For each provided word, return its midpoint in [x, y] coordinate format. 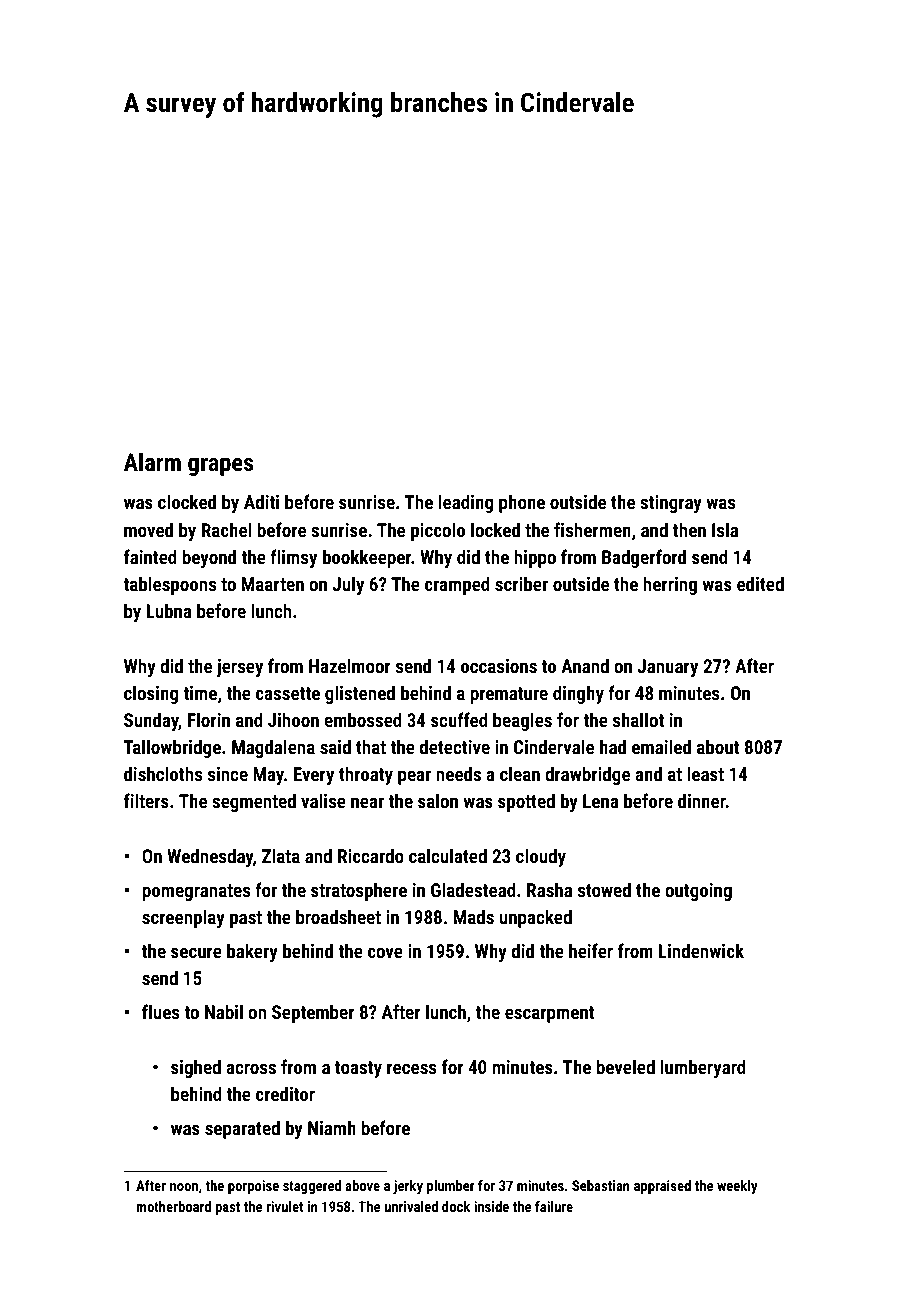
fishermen [592, 529]
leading [466, 503]
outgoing [698, 892]
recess [411, 1068]
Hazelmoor [350, 665]
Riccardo [371, 855]
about [718, 746]
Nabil [224, 1011]
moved [148, 529]
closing [151, 694]
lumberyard [703, 1068]
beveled [625, 1066]
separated [242, 1129]
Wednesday [210, 857]
